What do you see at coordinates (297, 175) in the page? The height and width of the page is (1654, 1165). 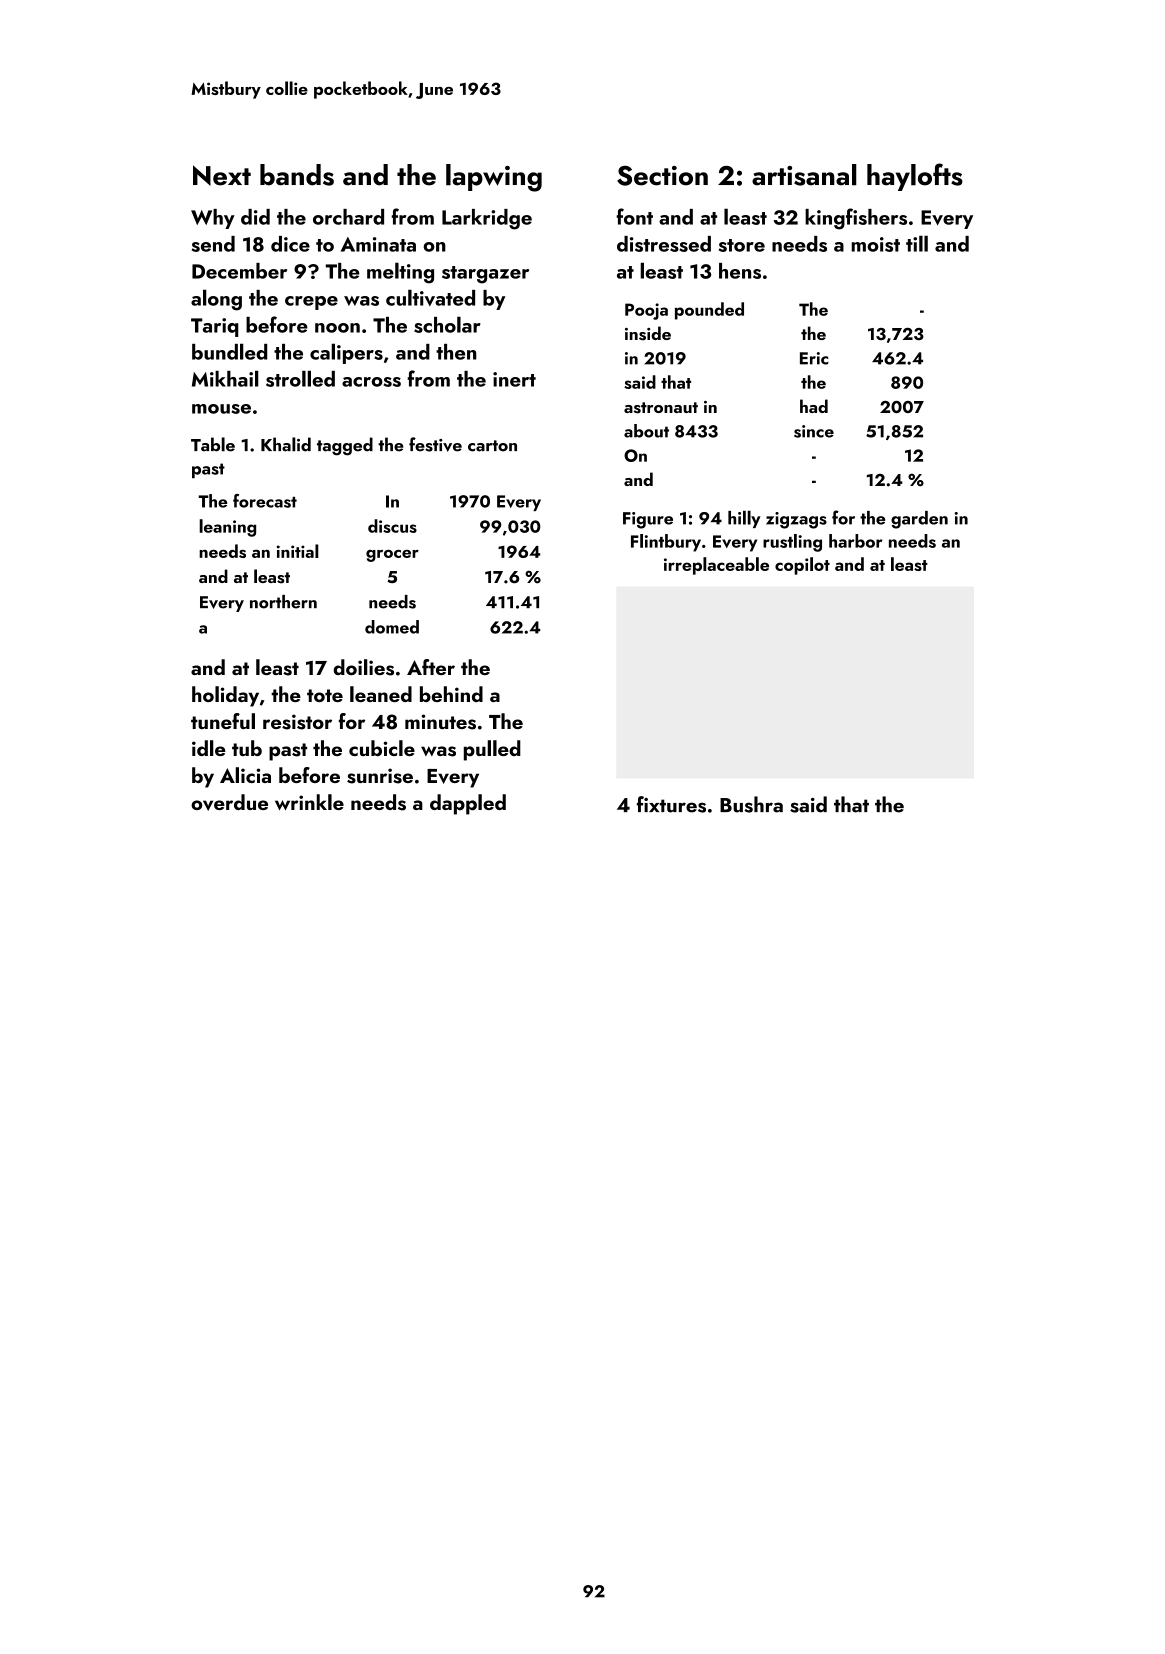 I see `bands` at bounding box center [297, 175].
